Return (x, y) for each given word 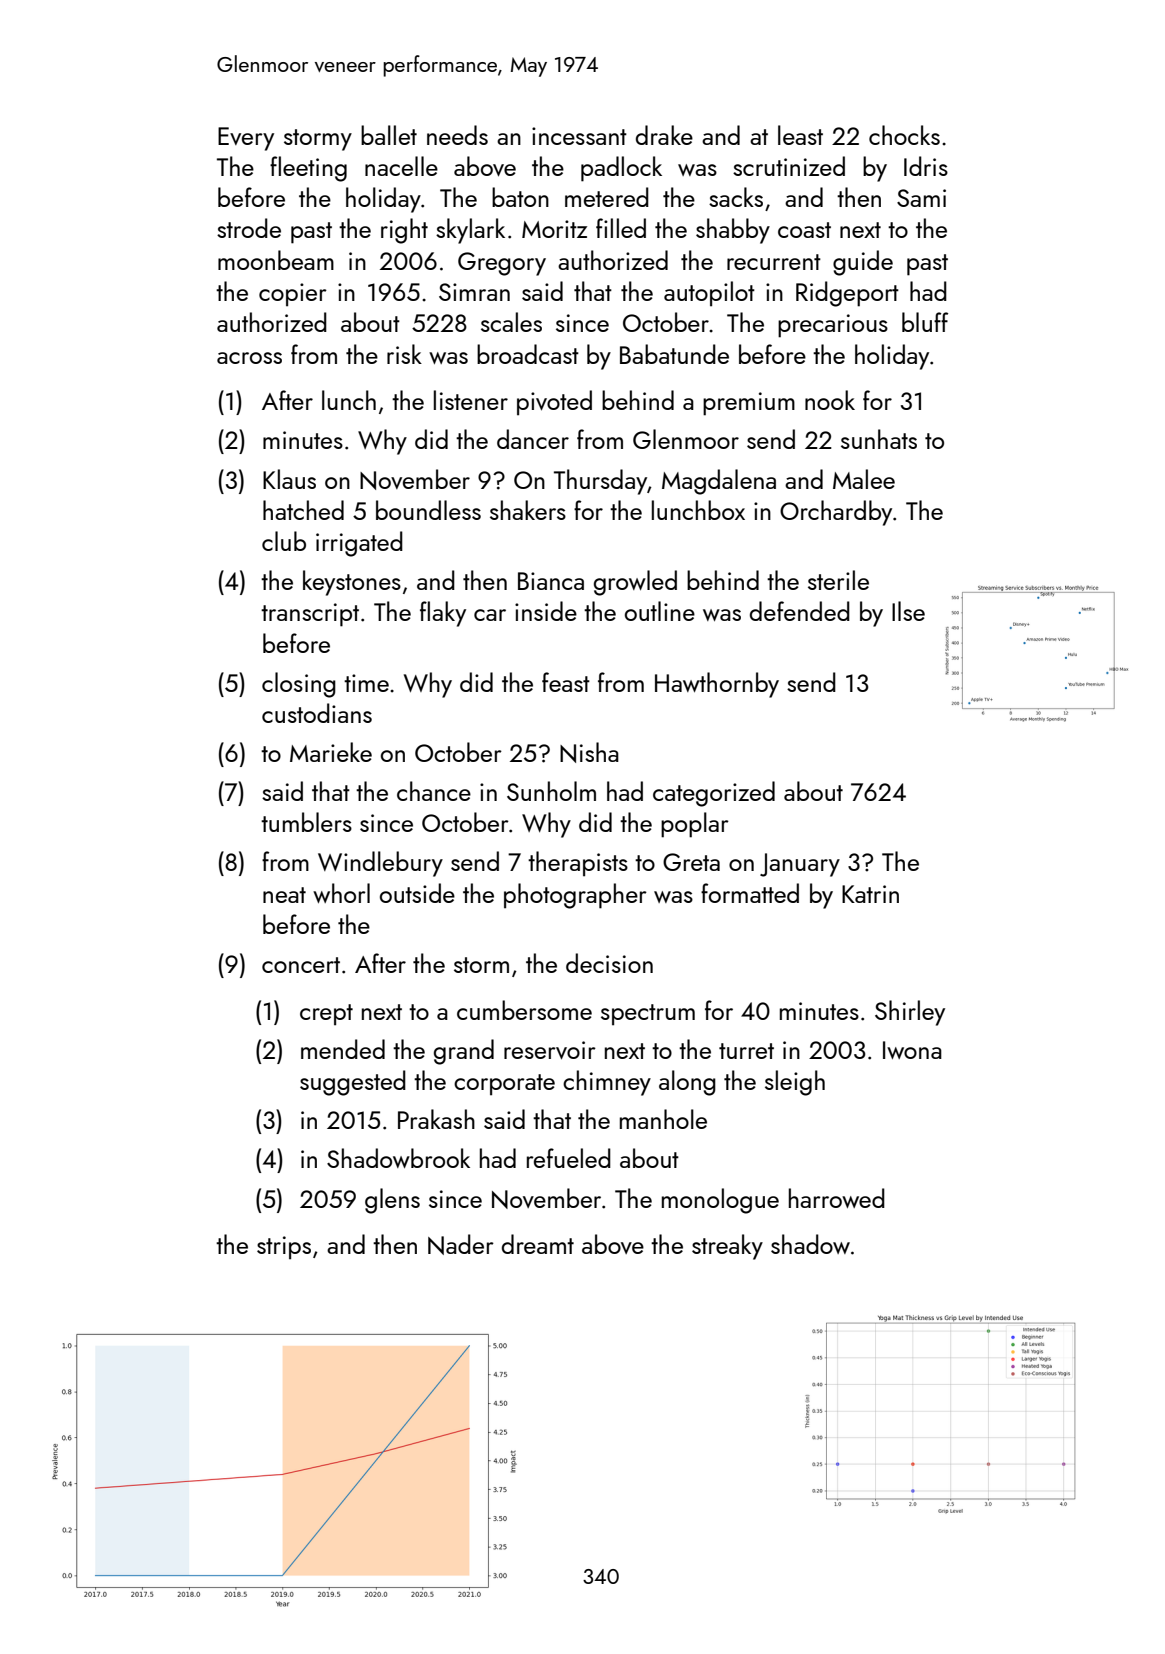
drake (664, 135)
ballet (389, 135)
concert (301, 965)
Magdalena (719, 482)
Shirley (910, 1013)
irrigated (359, 544)
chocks (904, 135)
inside (546, 611)
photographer (575, 896)
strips (284, 1248)
